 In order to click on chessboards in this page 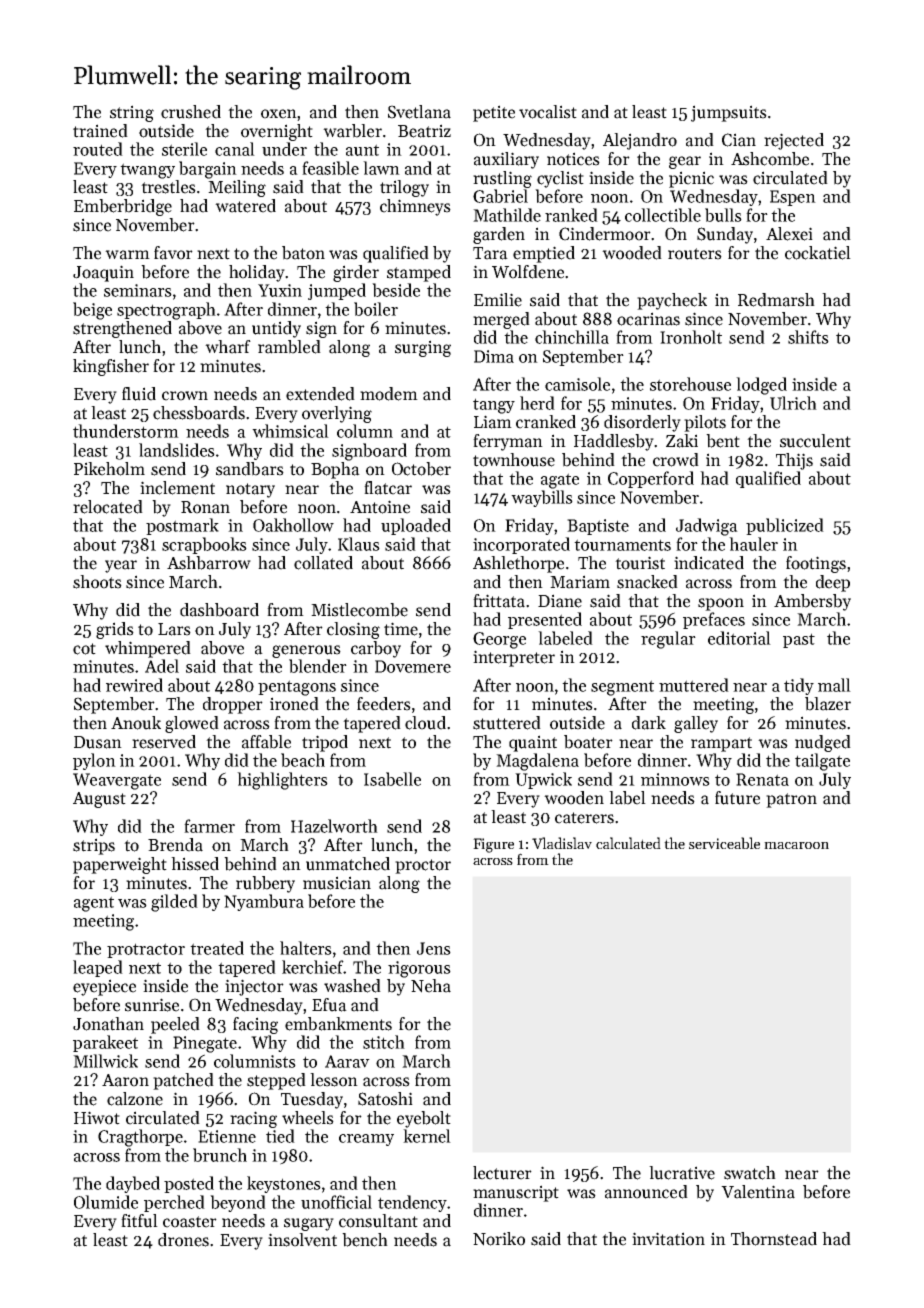, I will do `click(199, 413)`.
